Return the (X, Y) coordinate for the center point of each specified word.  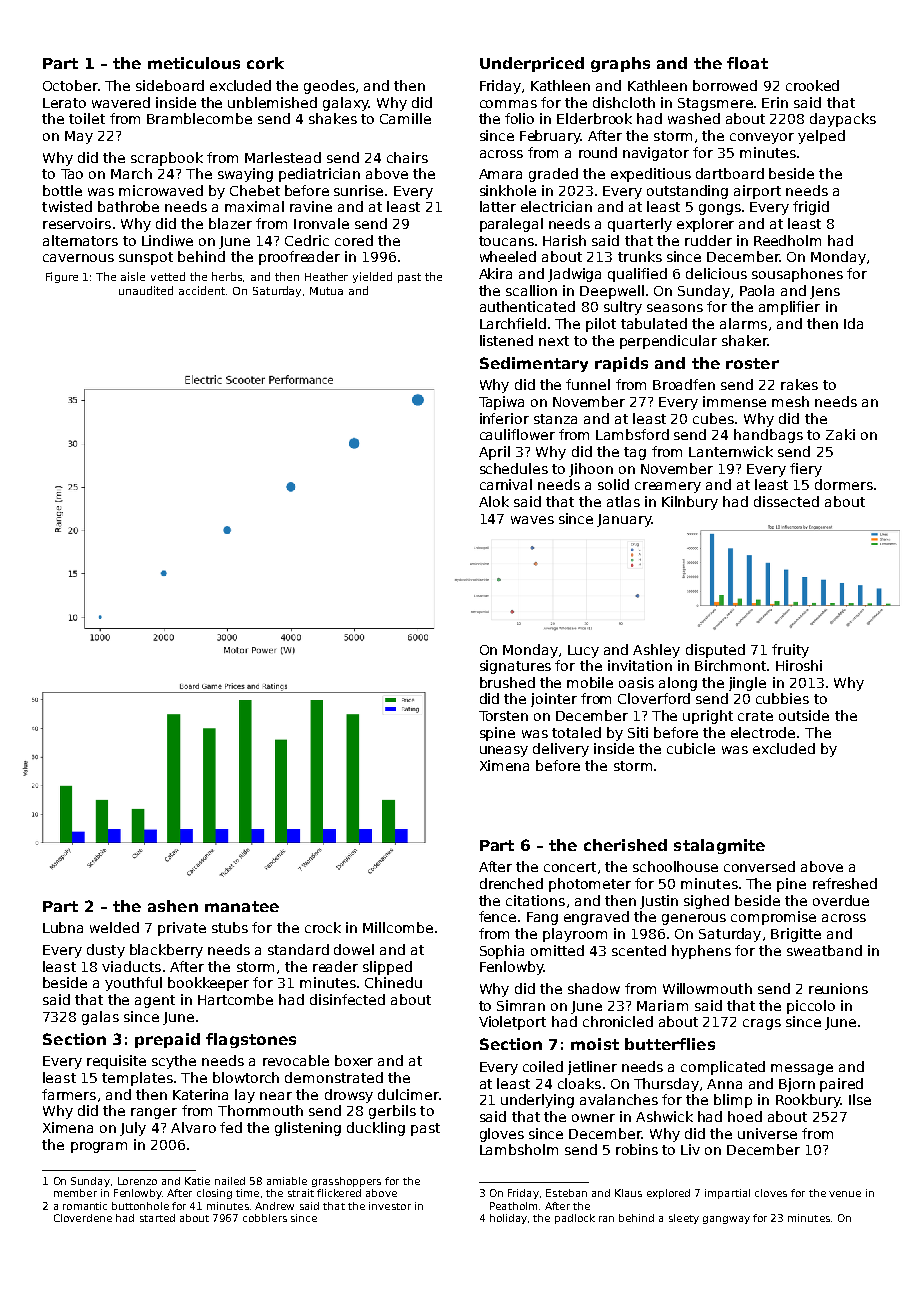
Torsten (503, 716)
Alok (494, 501)
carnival (506, 484)
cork (265, 63)
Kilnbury (690, 503)
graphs (620, 64)
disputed (715, 651)
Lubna (63, 927)
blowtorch (246, 1077)
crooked (812, 85)
